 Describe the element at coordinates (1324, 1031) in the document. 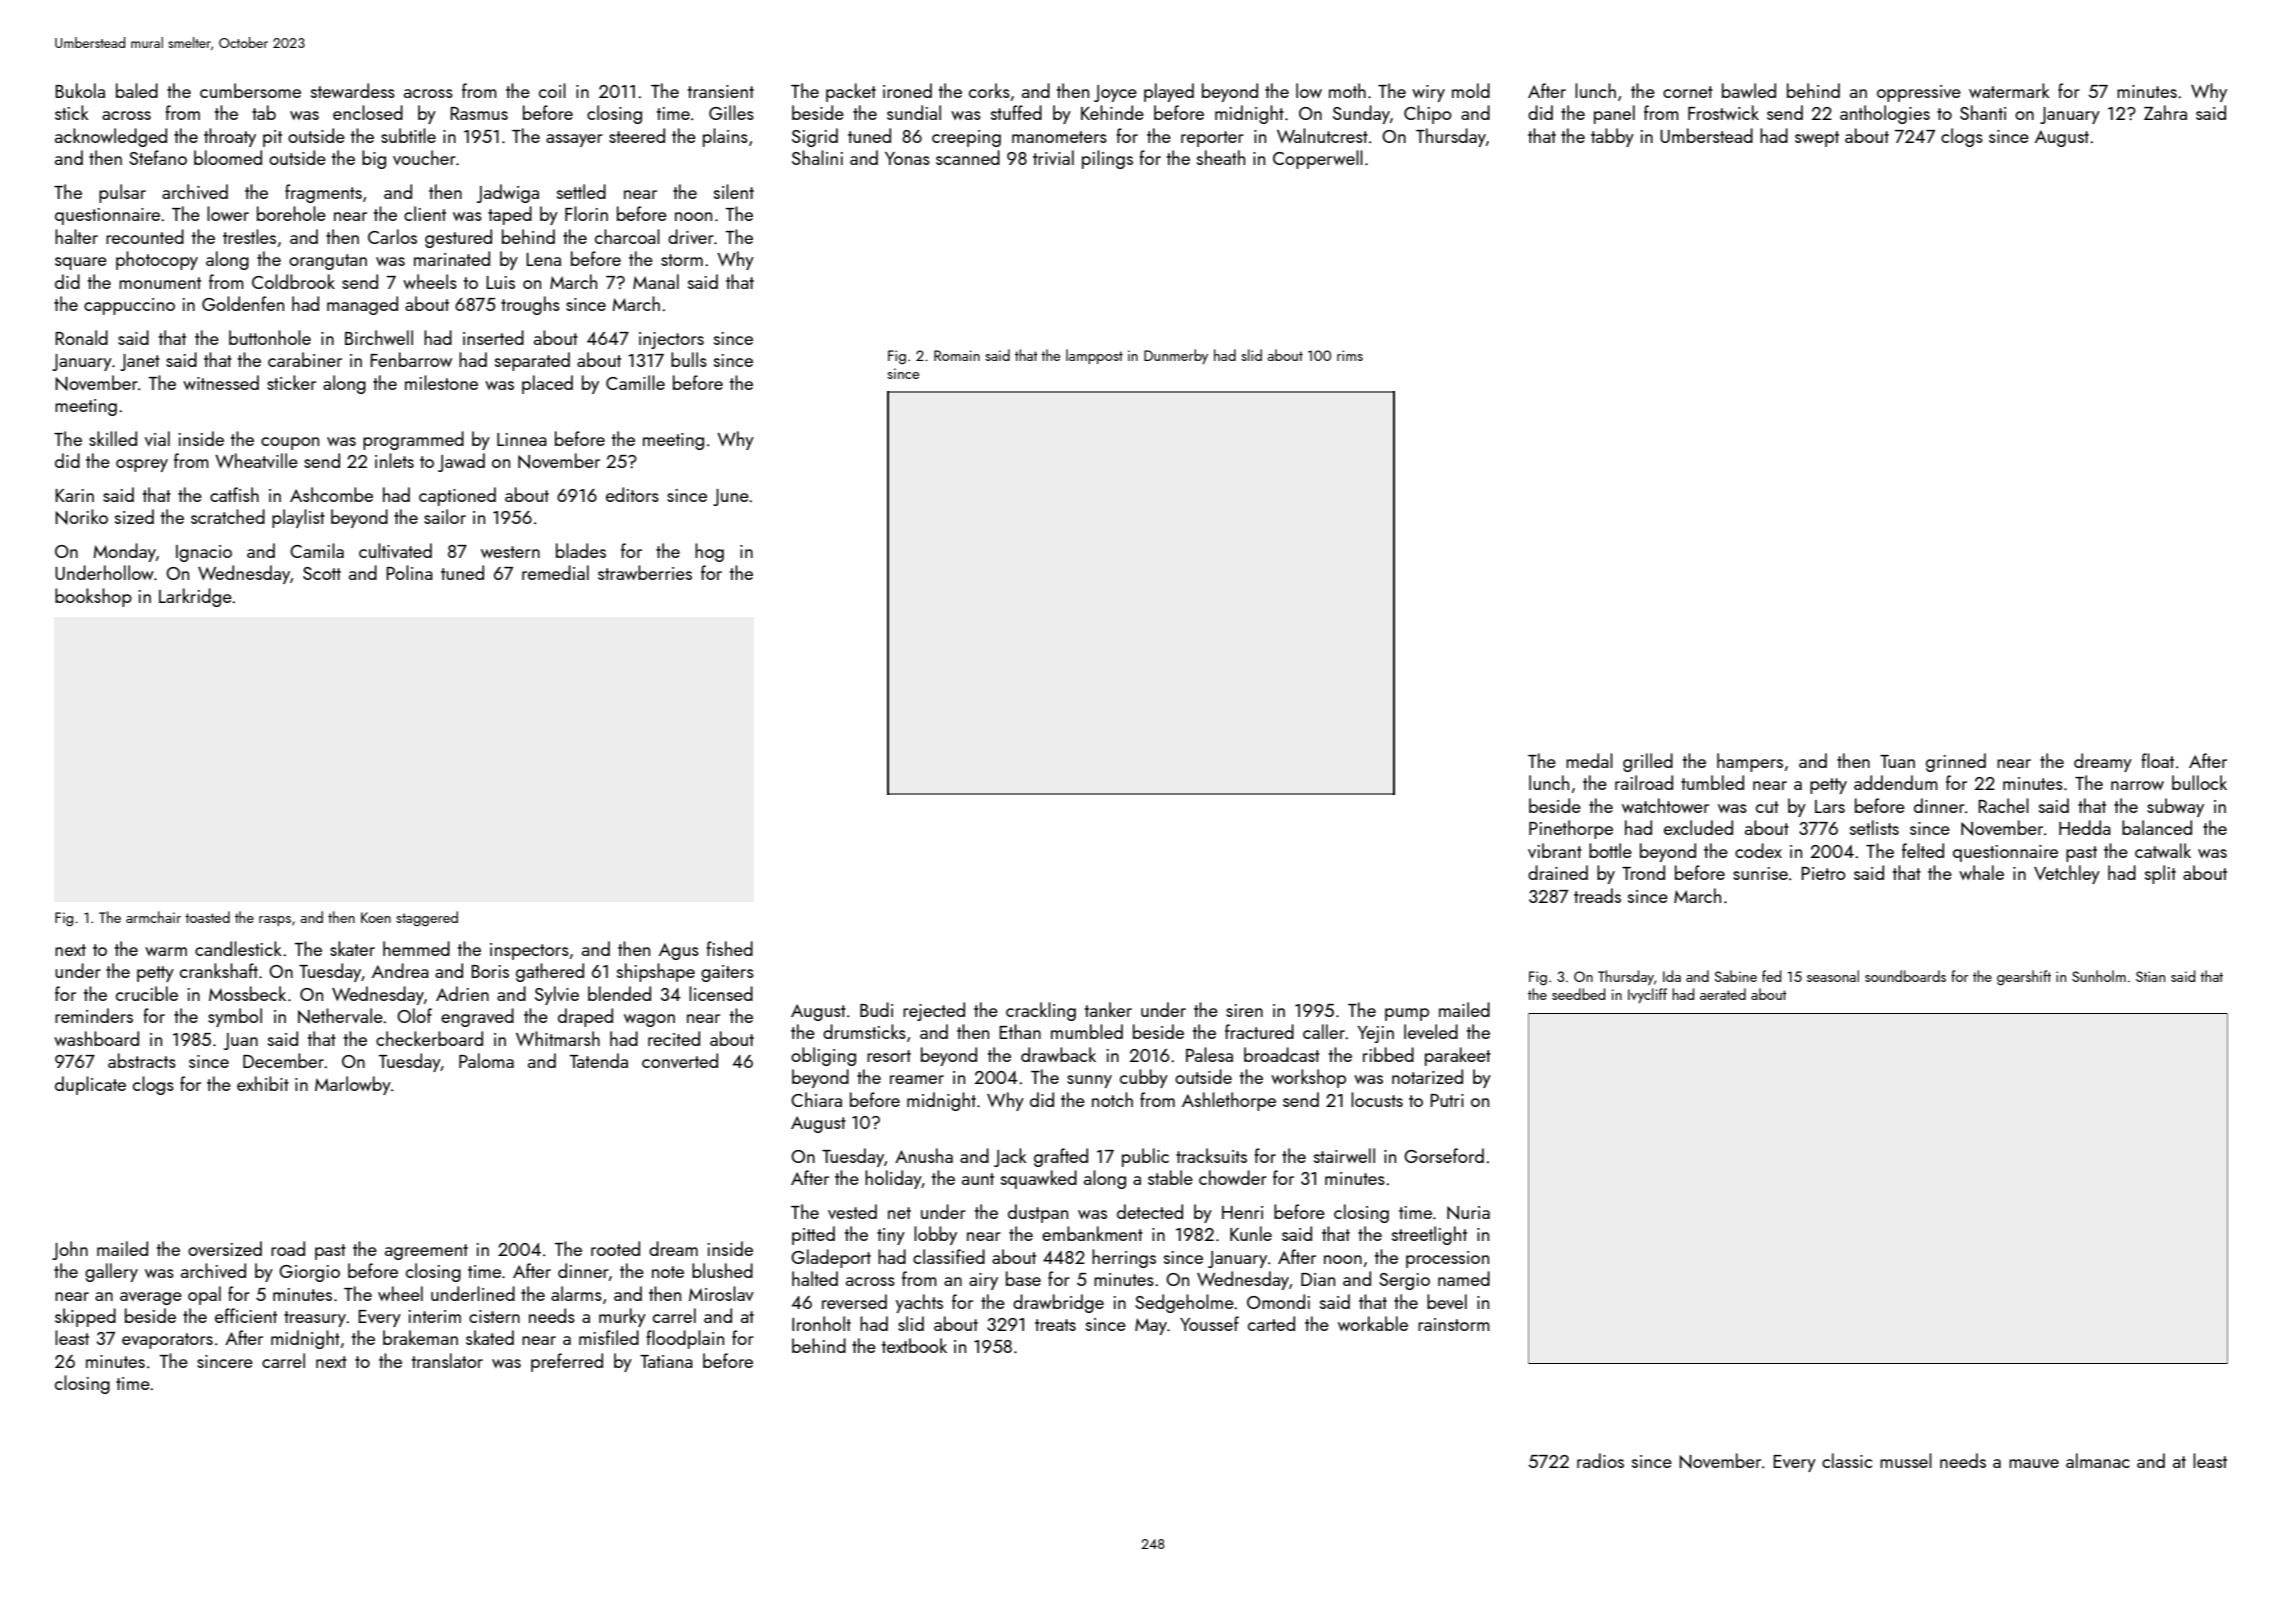

I see `caller` at that location.
